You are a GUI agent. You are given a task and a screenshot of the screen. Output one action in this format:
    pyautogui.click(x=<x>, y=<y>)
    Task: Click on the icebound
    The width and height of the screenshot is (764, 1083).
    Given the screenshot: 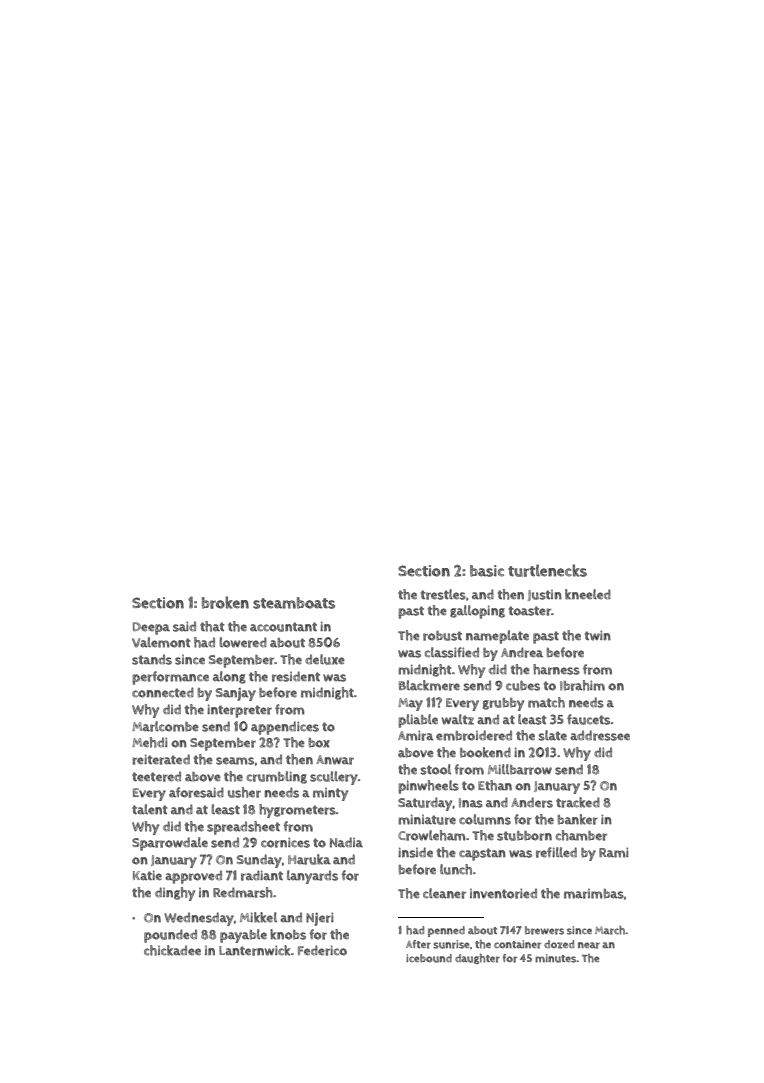 What is the action you would take?
    pyautogui.click(x=429, y=958)
